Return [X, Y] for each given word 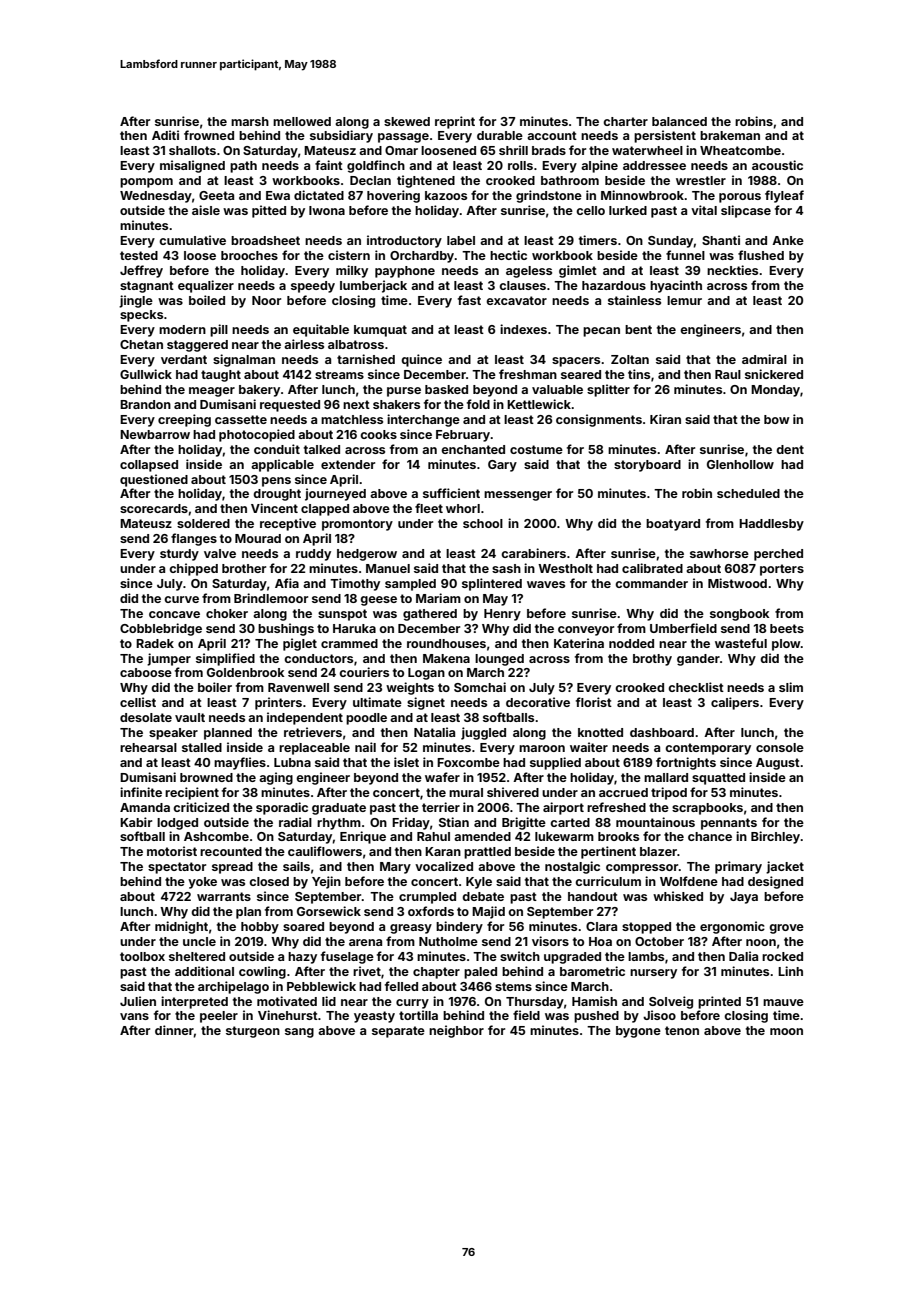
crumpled [427, 898]
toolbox [142, 956]
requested [290, 406]
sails [296, 866]
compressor [642, 869]
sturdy [179, 555]
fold [478, 404]
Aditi [165, 135]
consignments [599, 420]
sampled [410, 585]
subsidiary [341, 136]
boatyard [673, 525]
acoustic [777, 165]
